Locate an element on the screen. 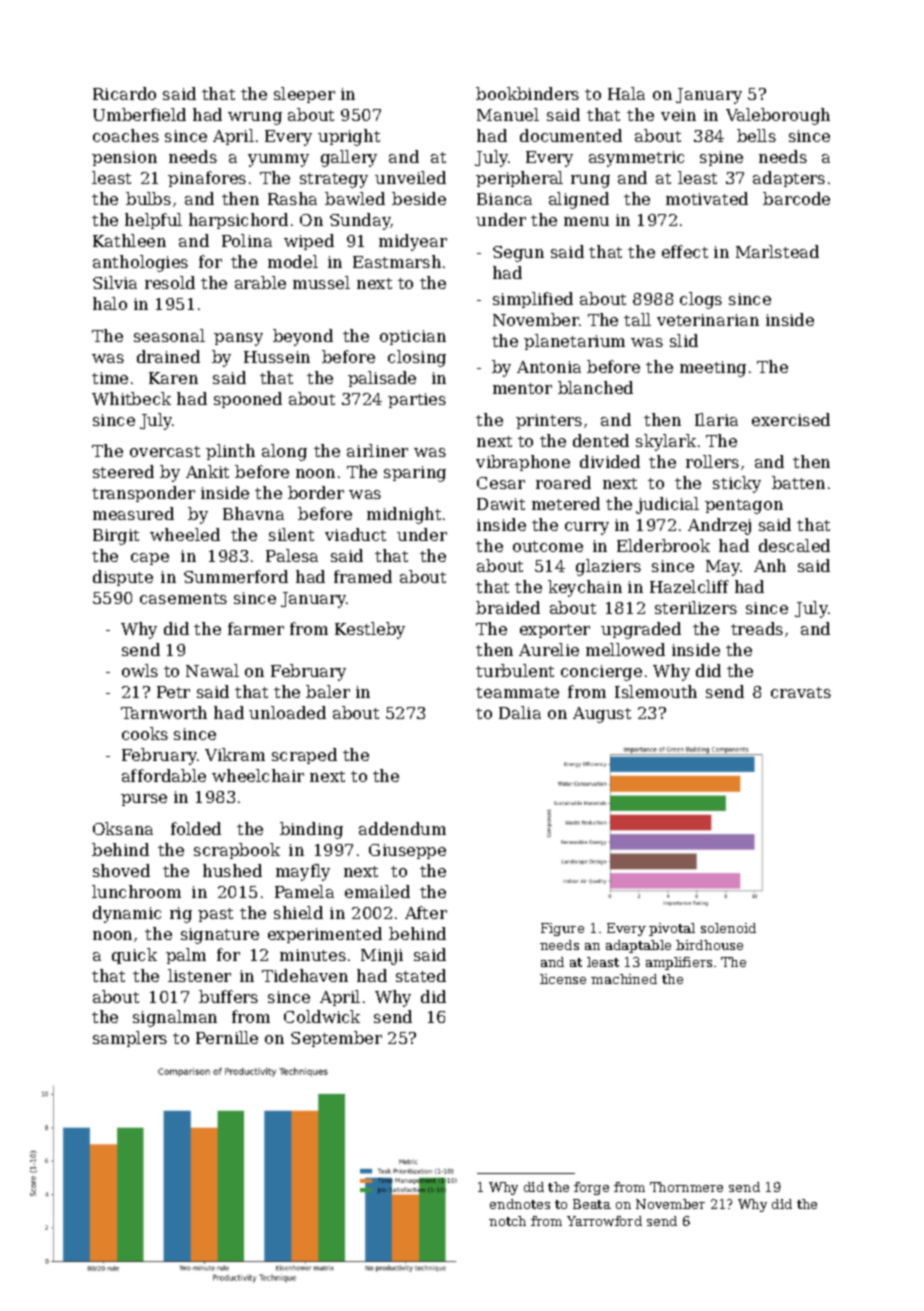  curry is located at coordinates (587, 528).
